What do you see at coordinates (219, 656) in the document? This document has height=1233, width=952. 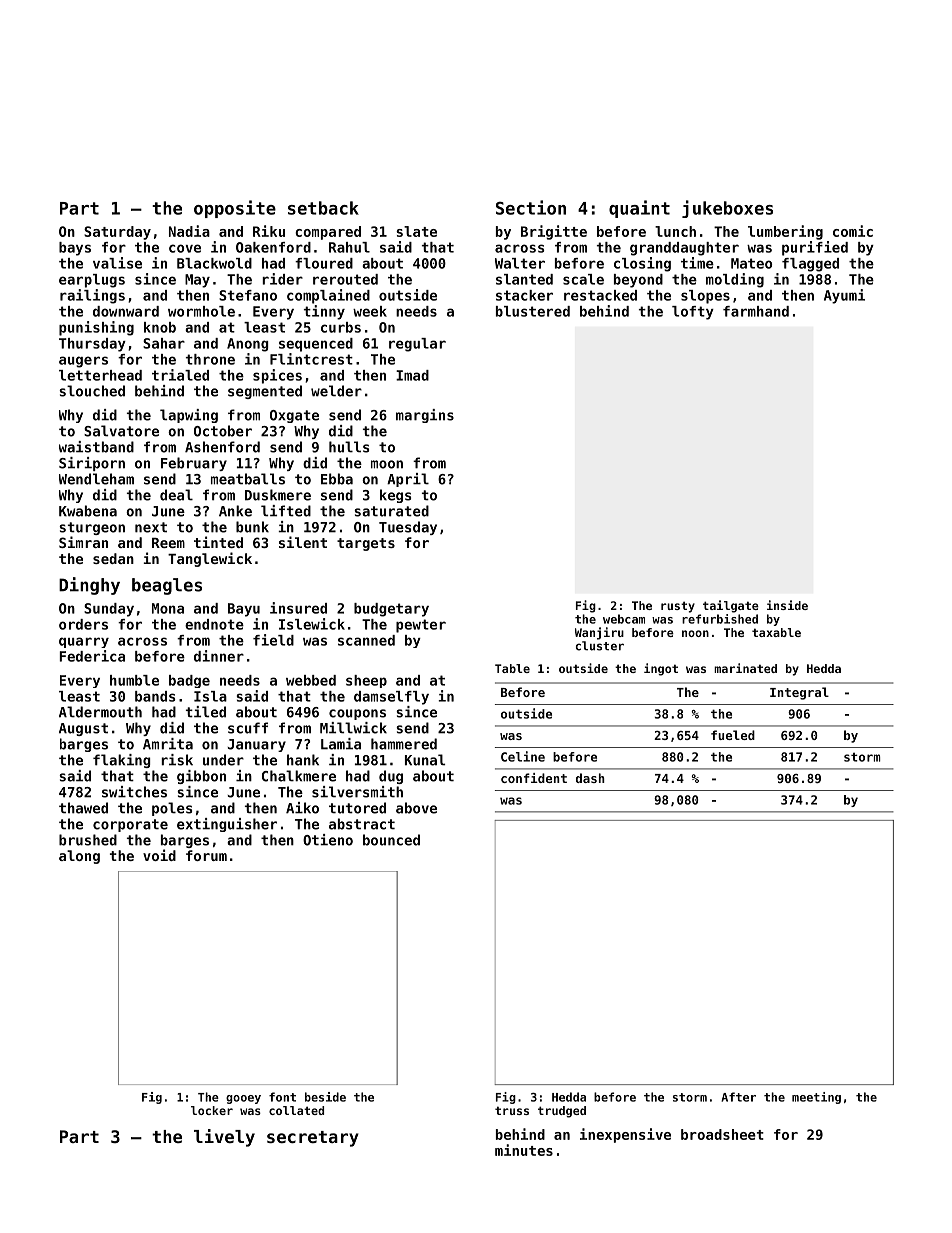 I see `dinner` at bounding box center [219, 656].
